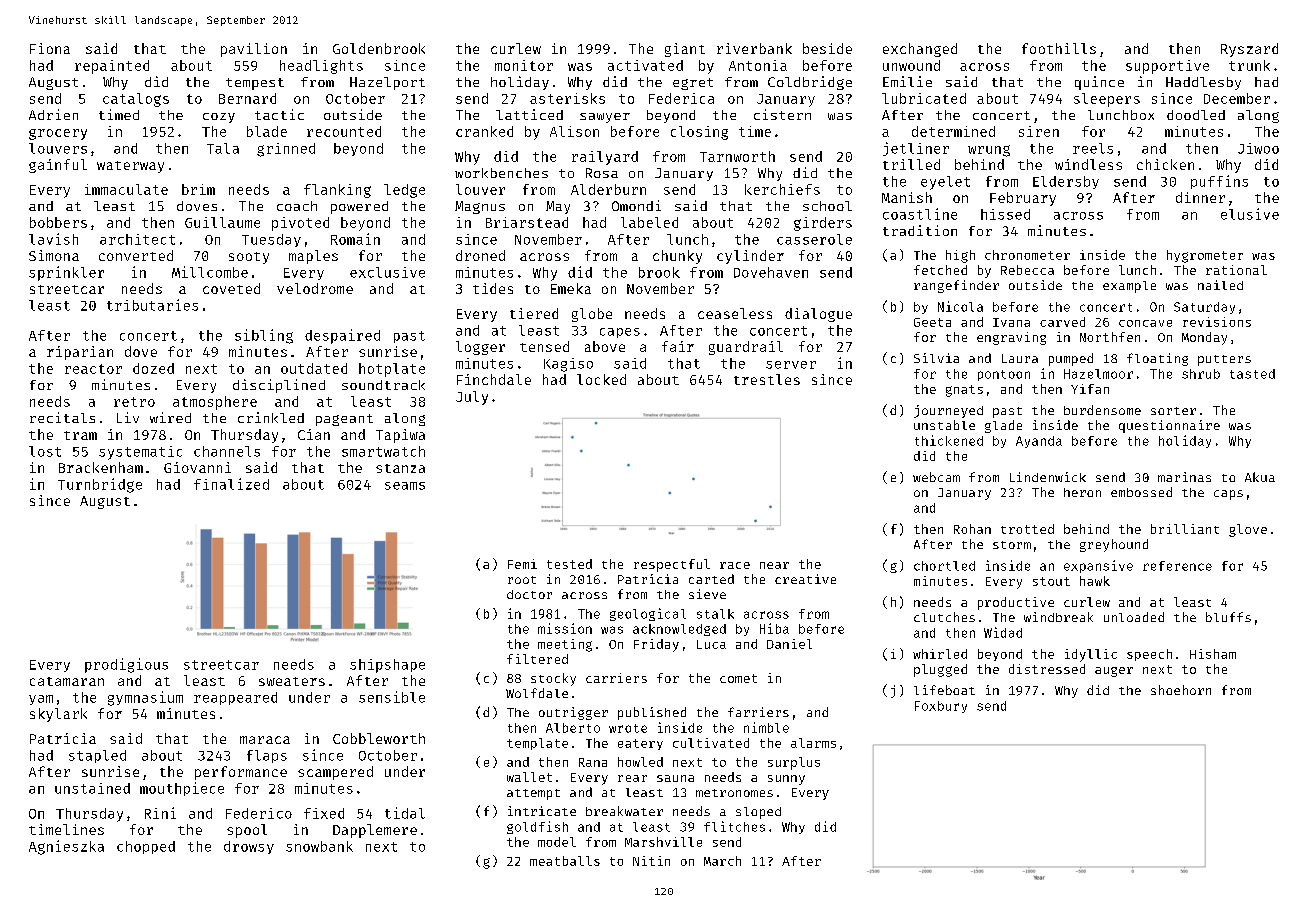  I want to click on Haddlesby, so click(1203, 83).
